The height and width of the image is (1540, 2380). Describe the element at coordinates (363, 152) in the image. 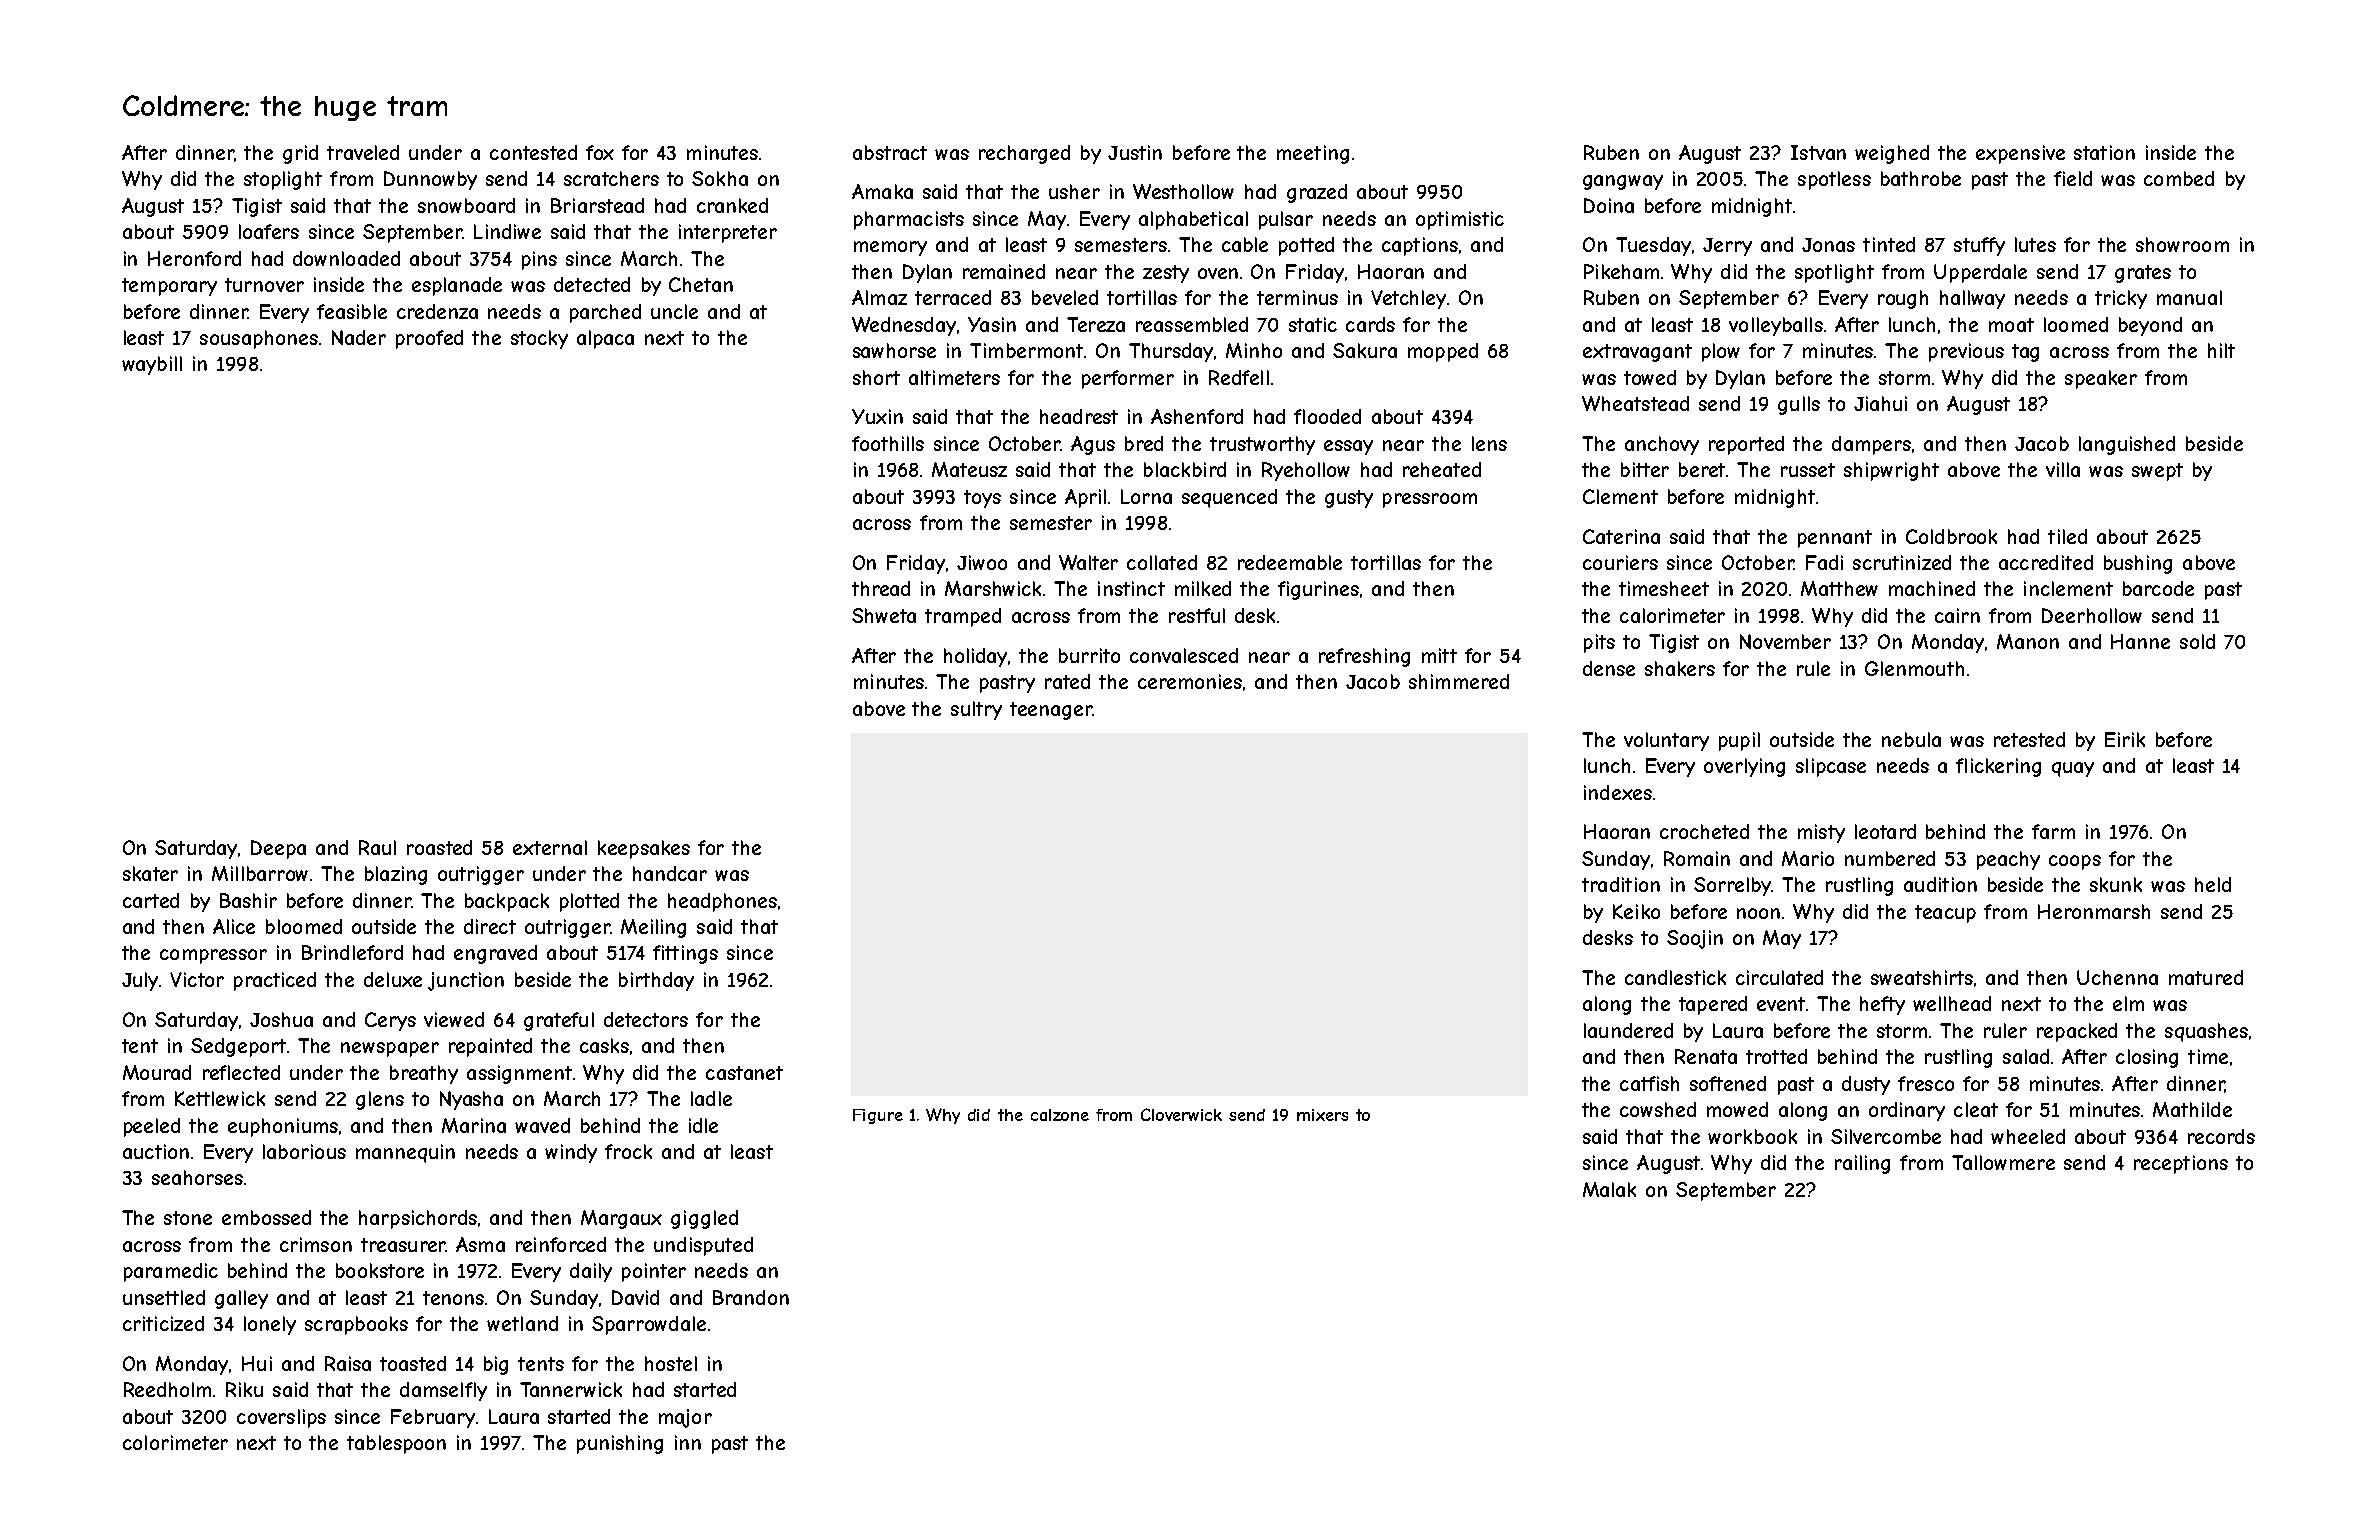

I see `traveled` at that location.
